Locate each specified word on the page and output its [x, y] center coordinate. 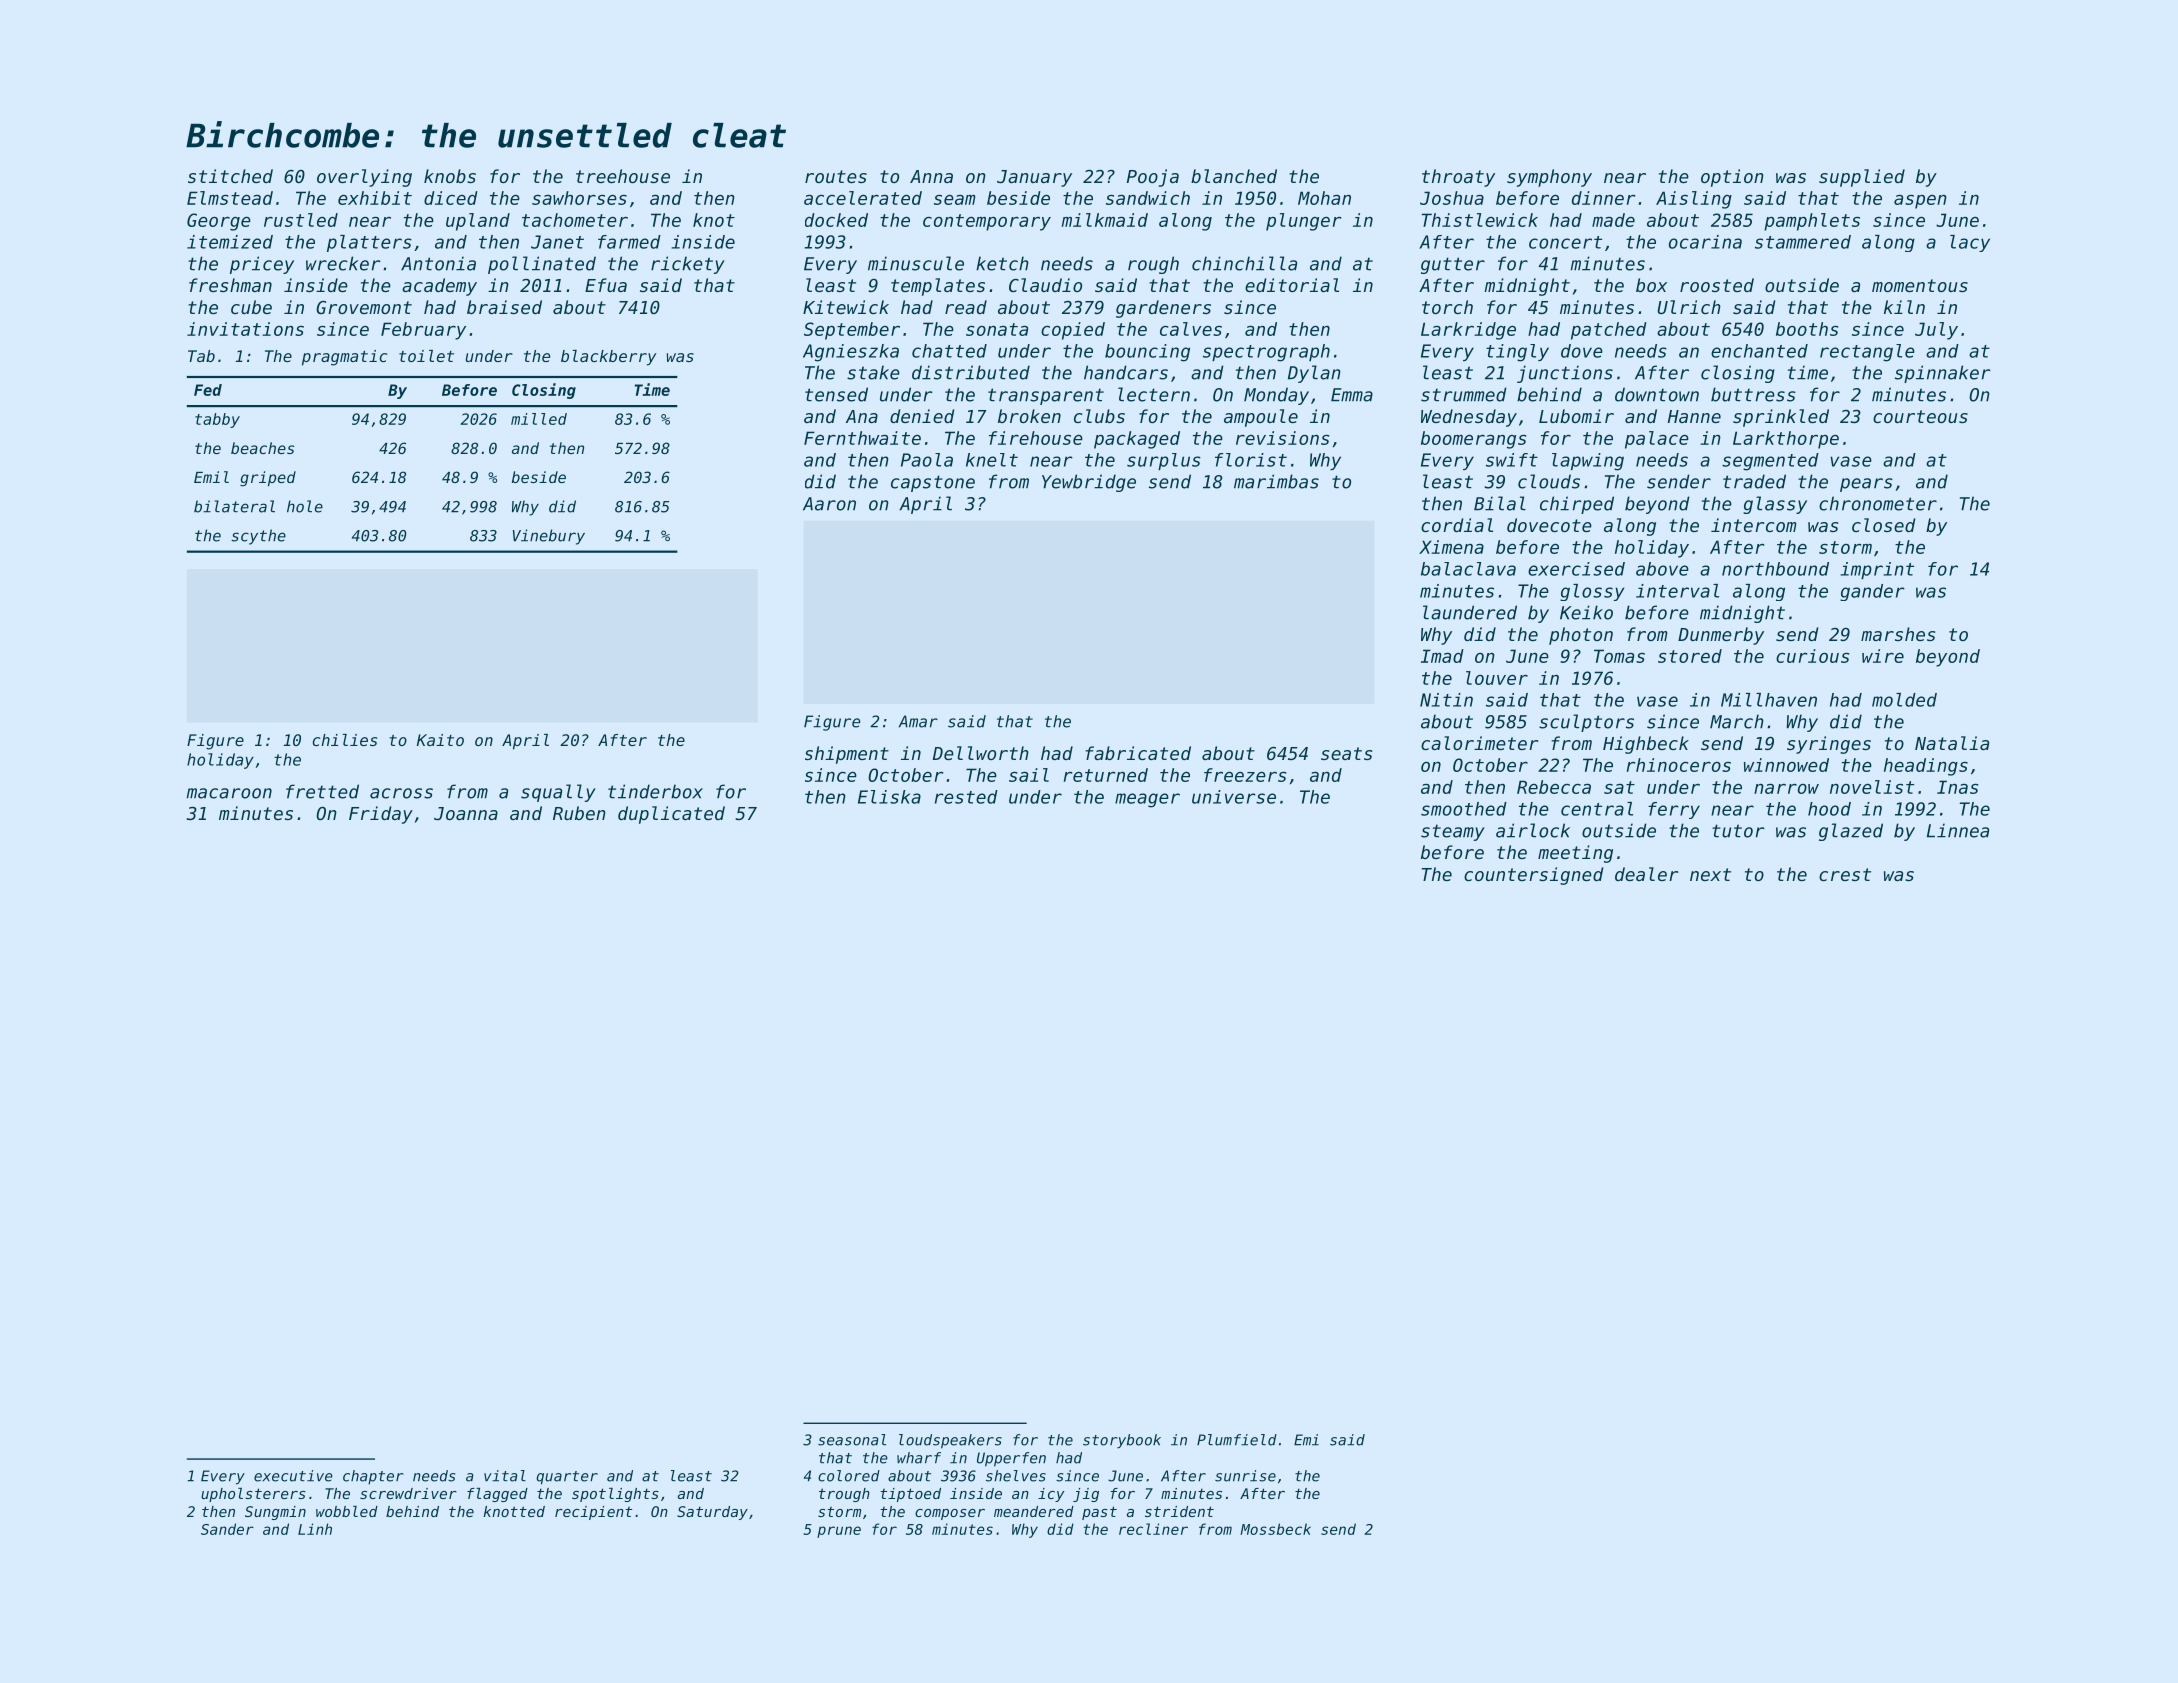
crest [1845, 874]
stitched [230, 176]
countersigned [1533, 876]
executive [293, 1476]
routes [836, 176]
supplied [1862, 178]
